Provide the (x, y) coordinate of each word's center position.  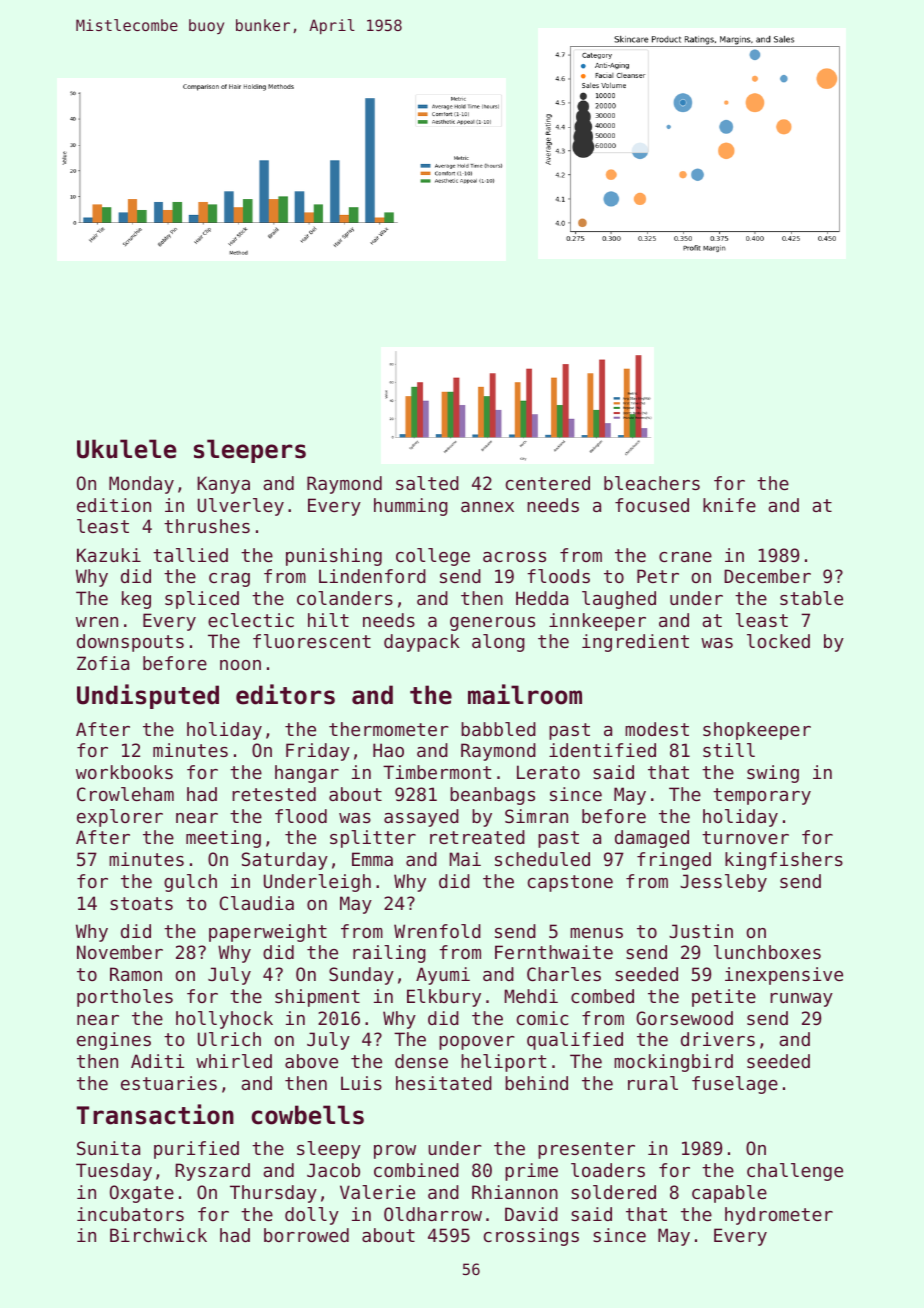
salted (427, 483)
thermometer (389, 729)
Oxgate (142, 1194)
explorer (120, 818)
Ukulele (127, 449)
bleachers (652, 483)
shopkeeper (757, 731)
